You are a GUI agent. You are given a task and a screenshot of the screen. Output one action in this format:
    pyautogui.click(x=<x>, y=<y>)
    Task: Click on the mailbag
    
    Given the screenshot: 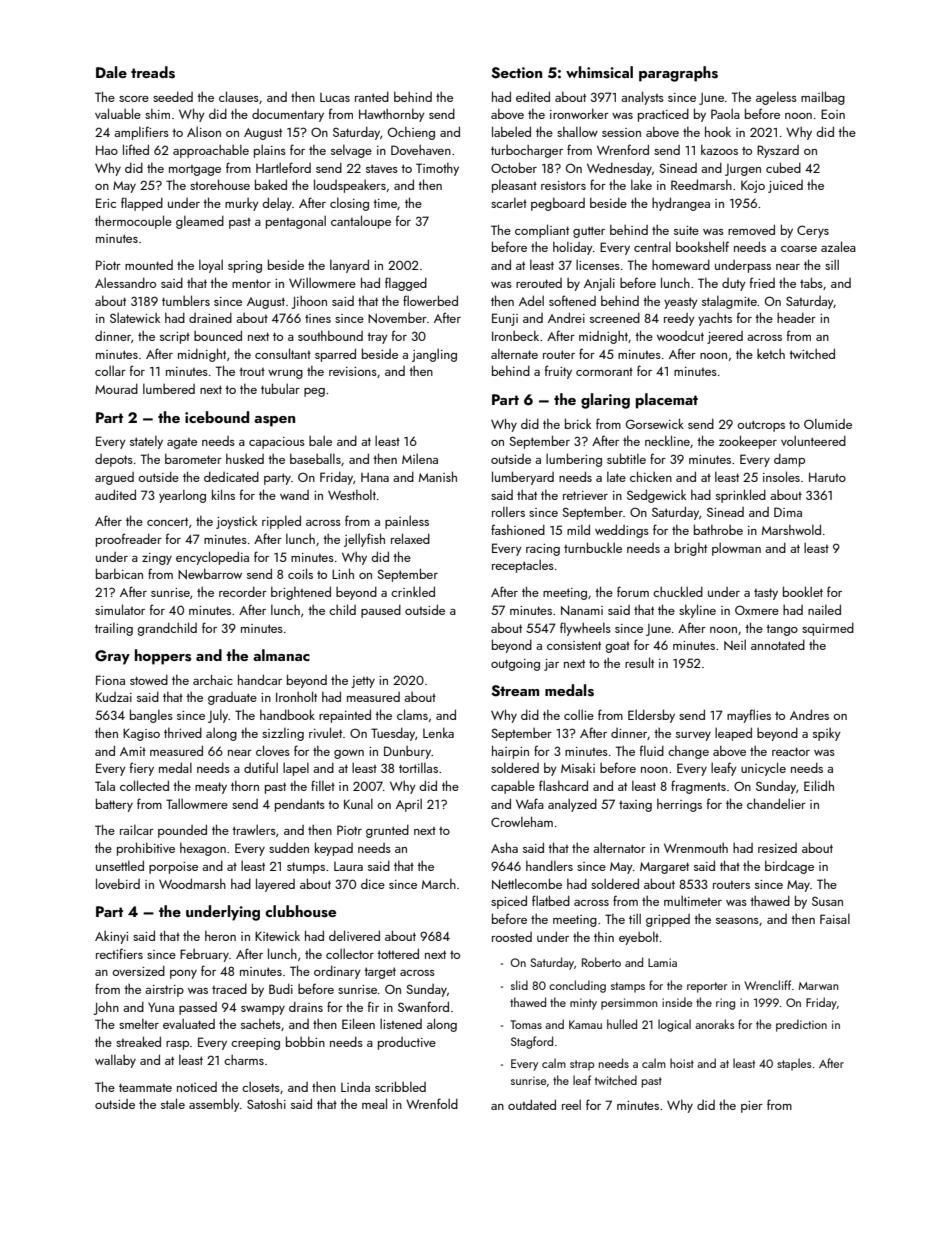 What is the action you would take?
    pyautogui.click(x=823, y=98)
